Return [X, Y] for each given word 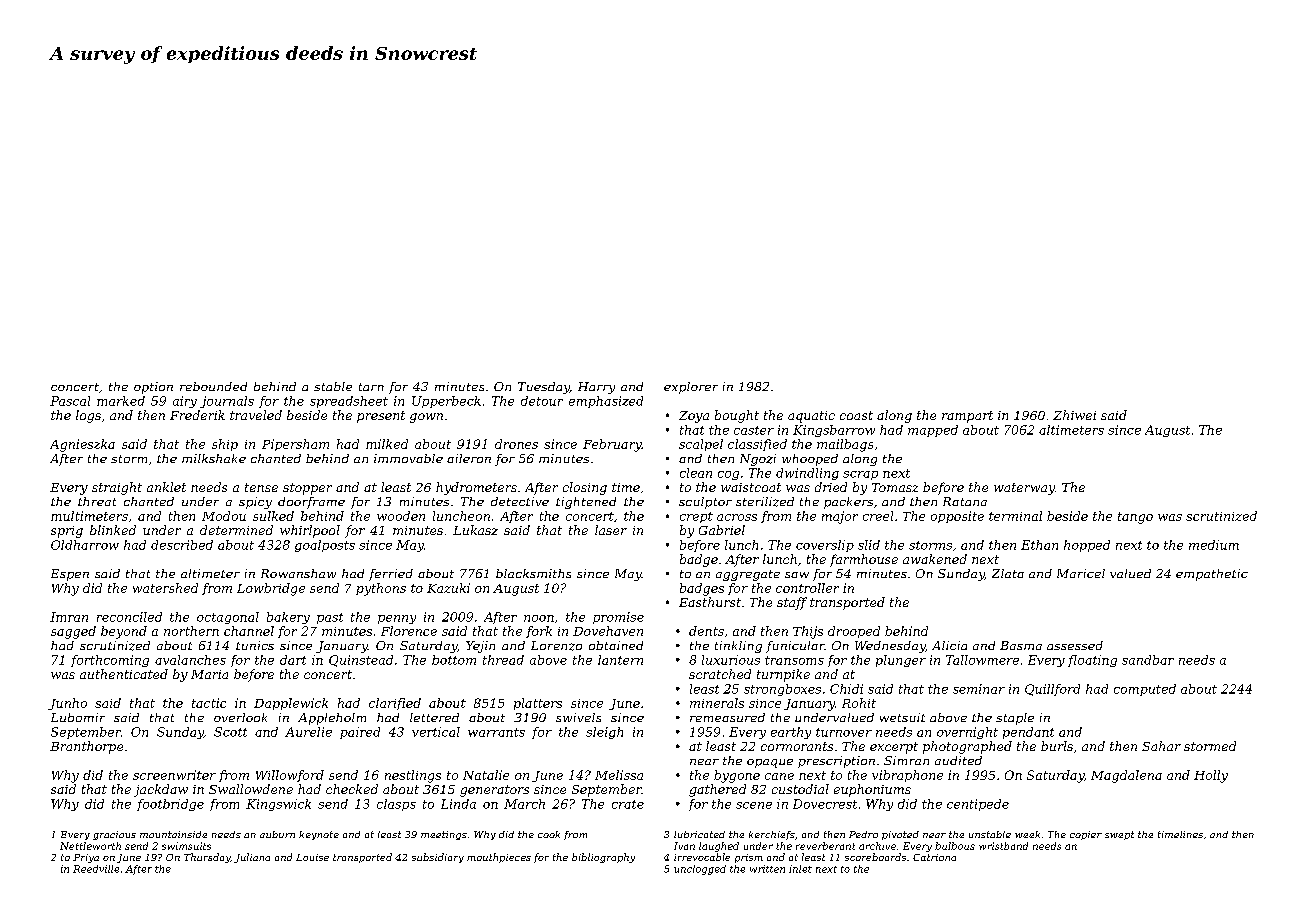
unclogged [700, 870]
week [1027, 834]
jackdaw [161, 790]
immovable [408, 458]
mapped [933, 431]
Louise [312, 857]
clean [696, 473]
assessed [1075, 645]
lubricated [699, 834]
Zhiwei [1074, 415]
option [153, 388]
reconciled [129, 617]
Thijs [808, 632]
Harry [596, 388]
